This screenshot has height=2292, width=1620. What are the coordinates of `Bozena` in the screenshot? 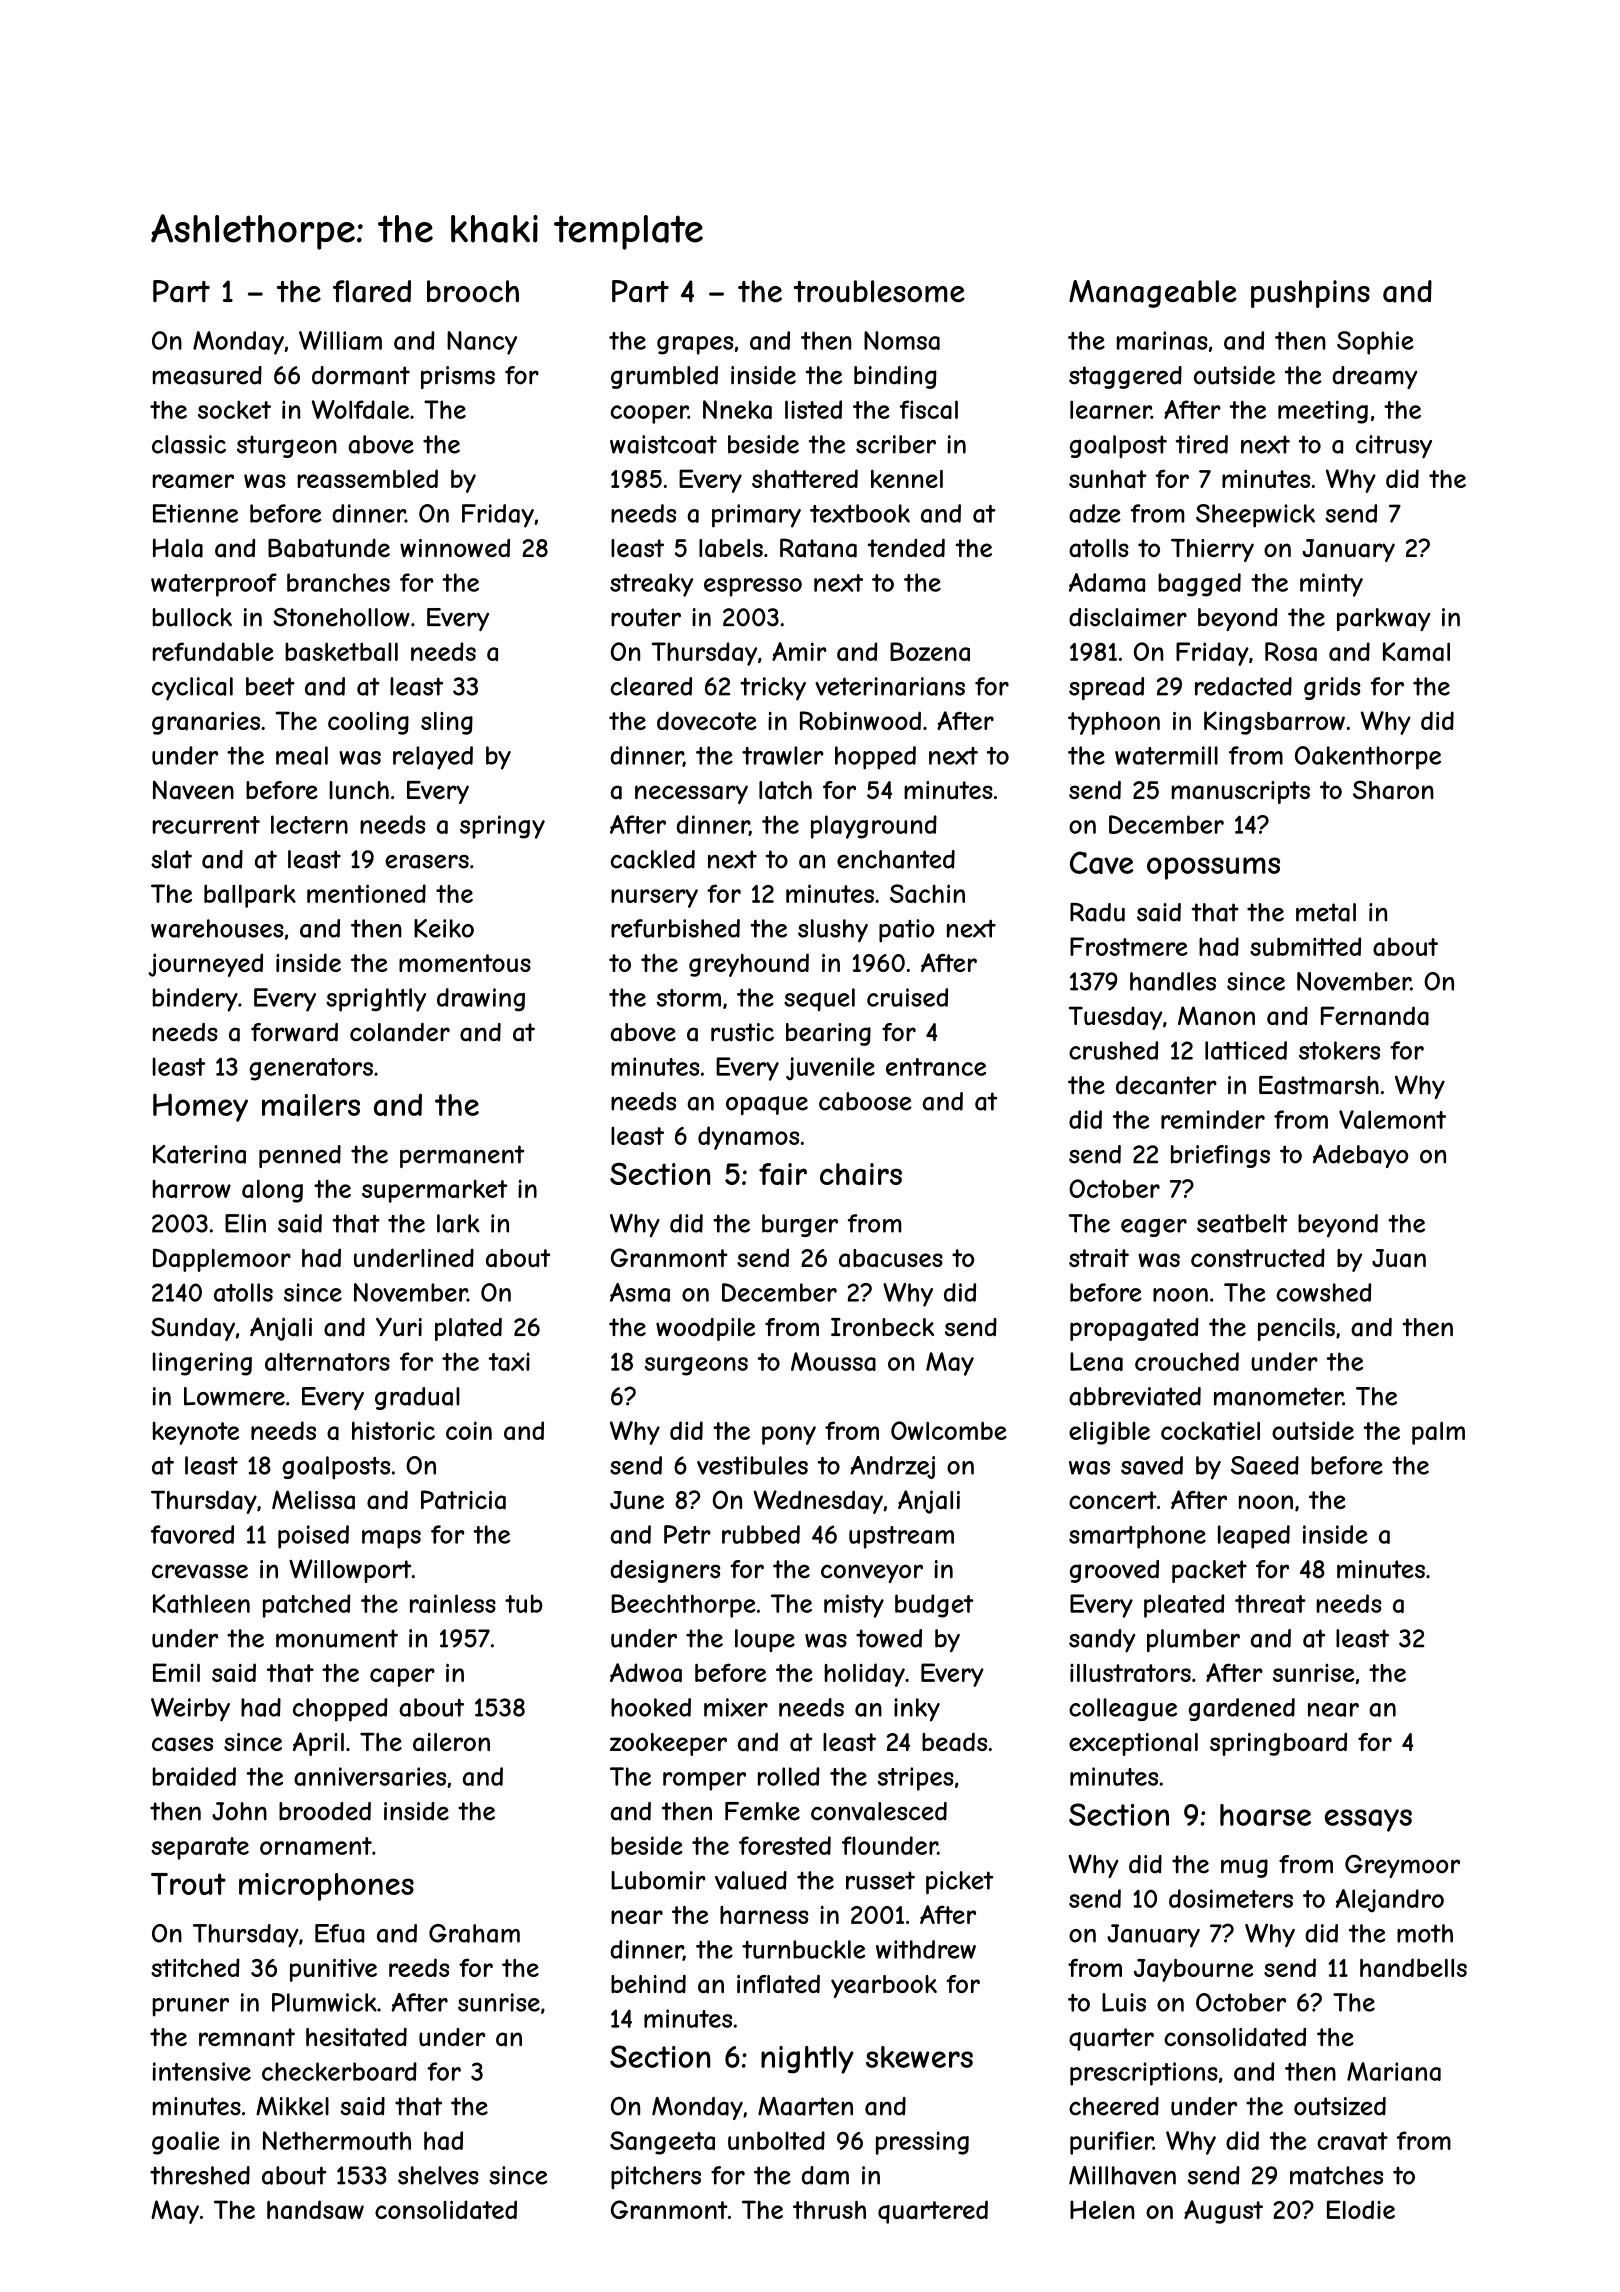 It's located at (930, 651).
